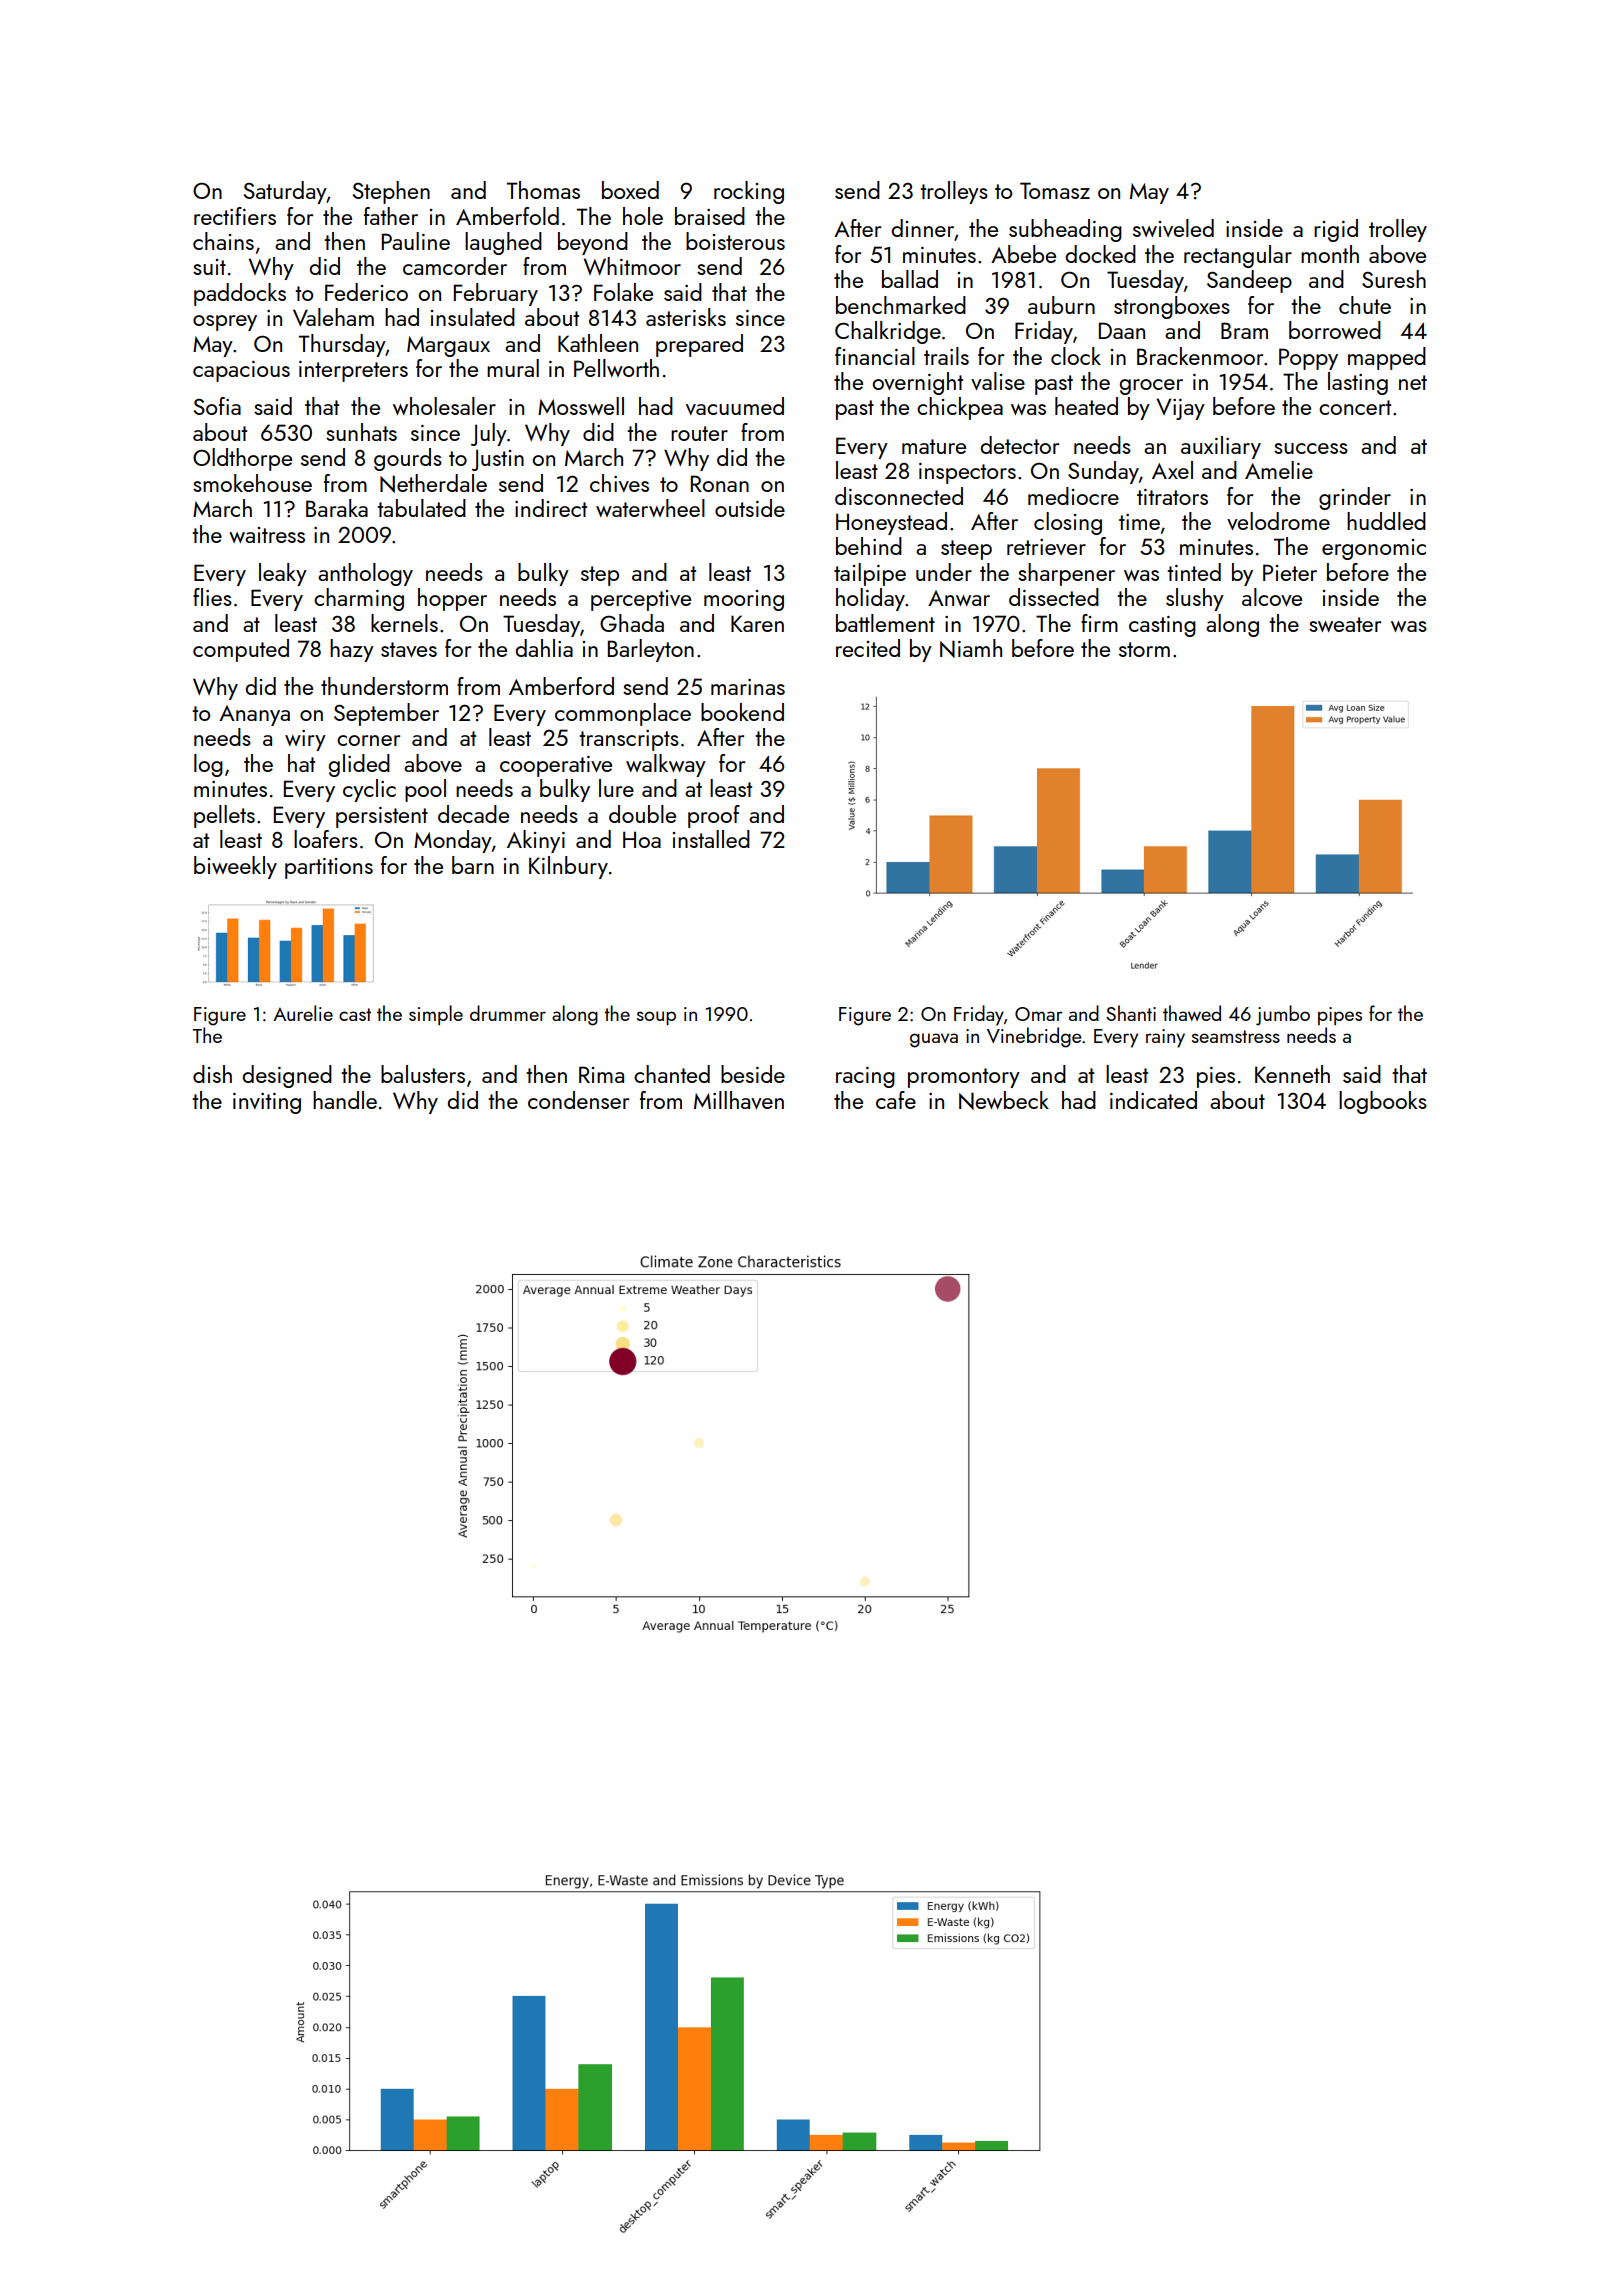  What do you see at coordinates (391, 216) in the screenshot?
I see `father` at bounding box center [391, 216].
